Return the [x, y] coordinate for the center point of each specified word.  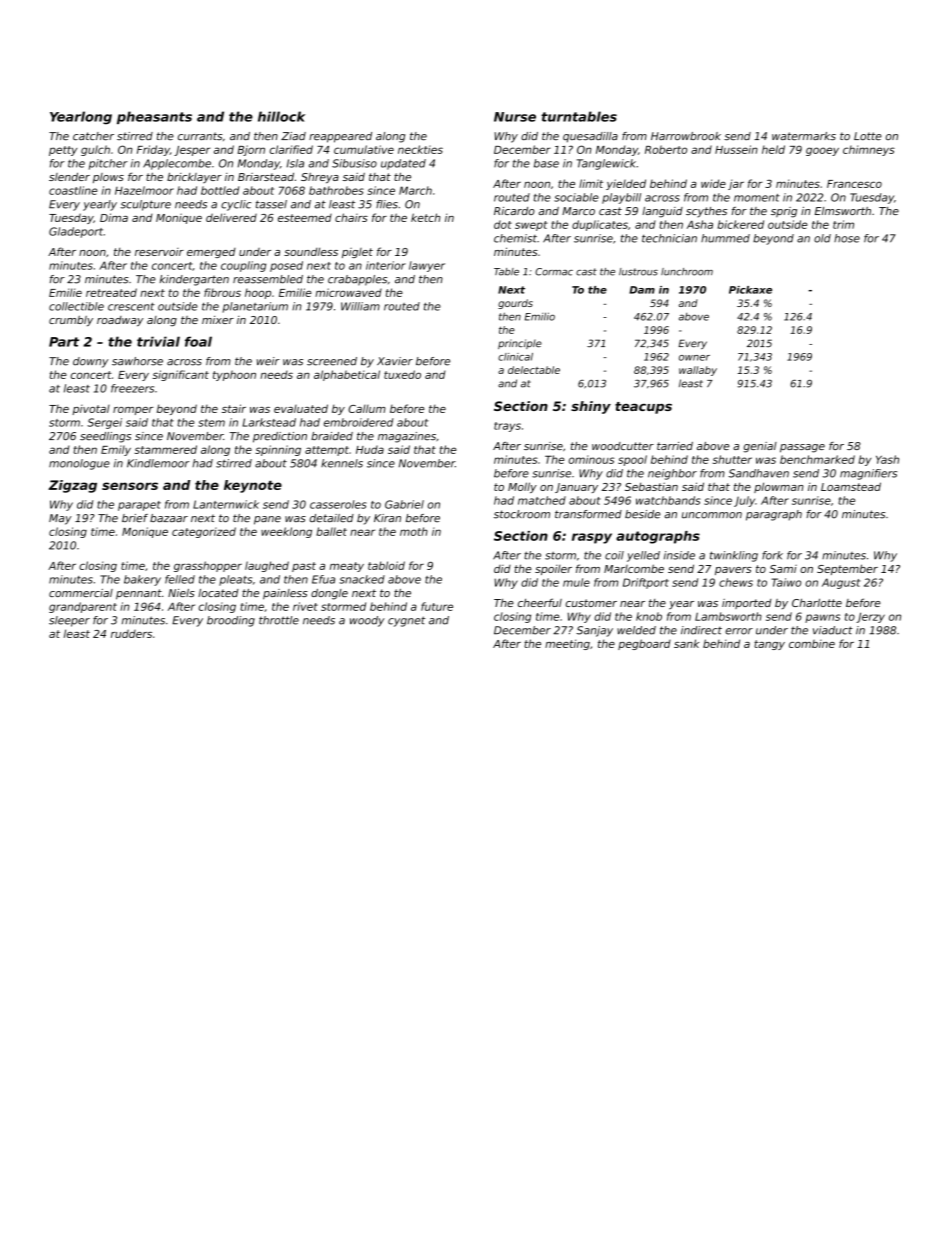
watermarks [804, 136]
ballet [331, 531]
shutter [732, 459]
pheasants [154, 117]
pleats [235, 580]
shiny [591, 407]
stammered [166, 449]
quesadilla [590, 137]
